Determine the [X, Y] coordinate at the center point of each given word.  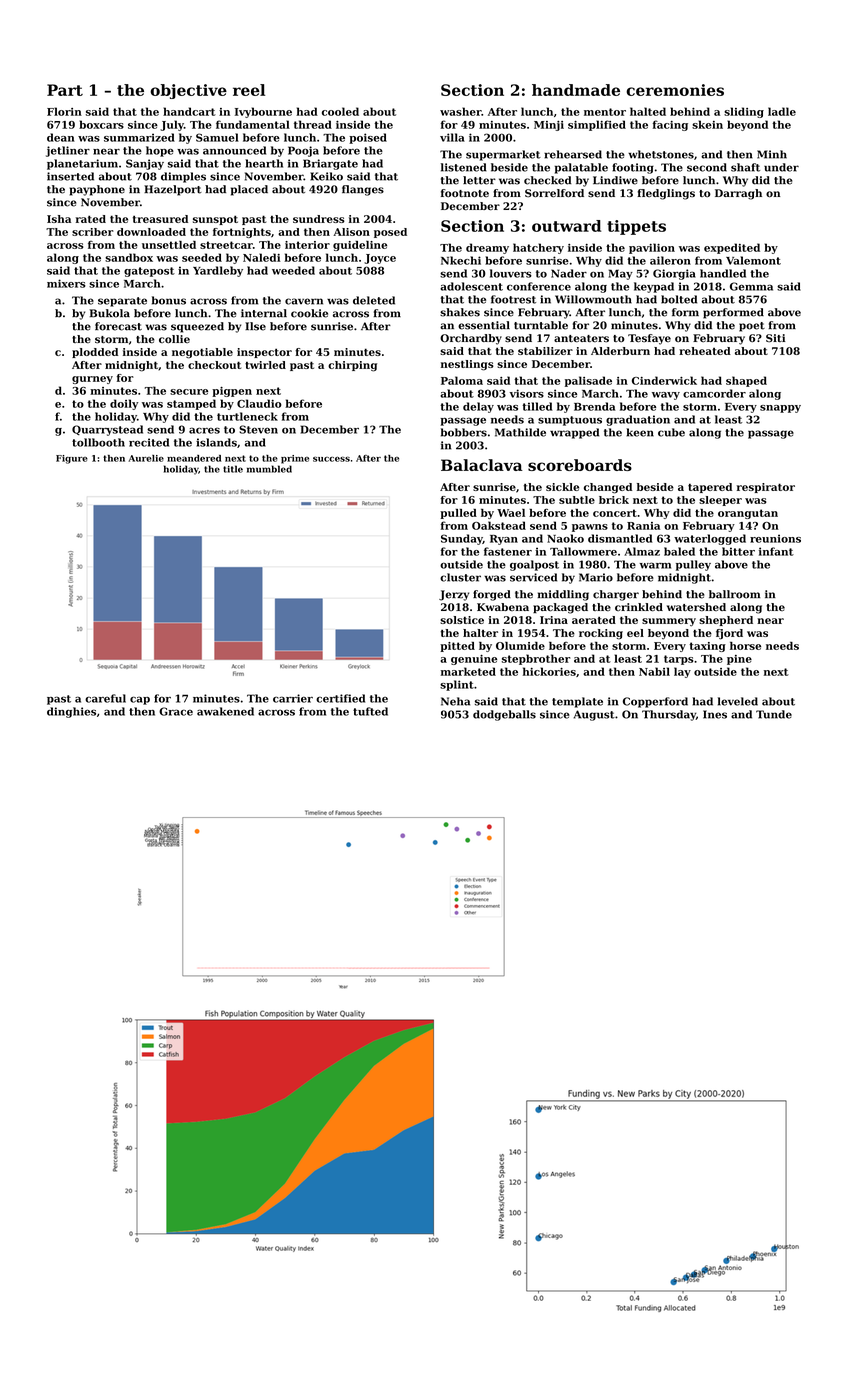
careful [105, 698]
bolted [679, 299]
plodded [95, 353]
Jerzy [454, 595]
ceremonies [675, 90]
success [331, 459]
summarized [139, 137]
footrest [513, 299]
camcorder [714, 393]
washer [460, 111]
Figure [72, 459]
